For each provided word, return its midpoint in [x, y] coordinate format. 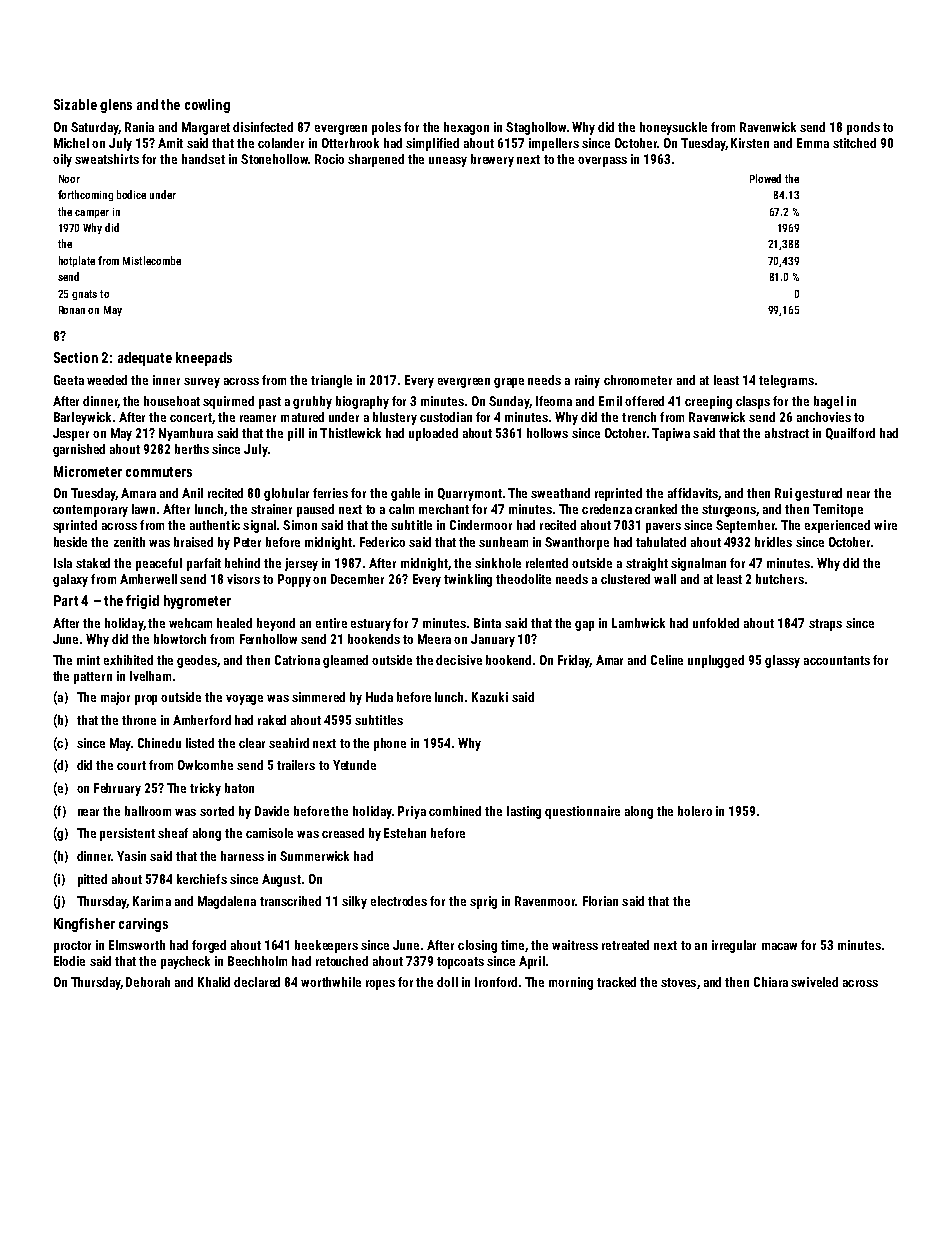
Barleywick [82, 418]
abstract [787, 433]
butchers [780, 579]
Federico [382, 542]
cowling [207, 106]
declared [257, 982]
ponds [863, 128]
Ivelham [150, 676]
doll [447, 982]
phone [390, 744]
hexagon [466, 128]
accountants [837, 660]
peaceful [159, 564]
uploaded [433, 434]
